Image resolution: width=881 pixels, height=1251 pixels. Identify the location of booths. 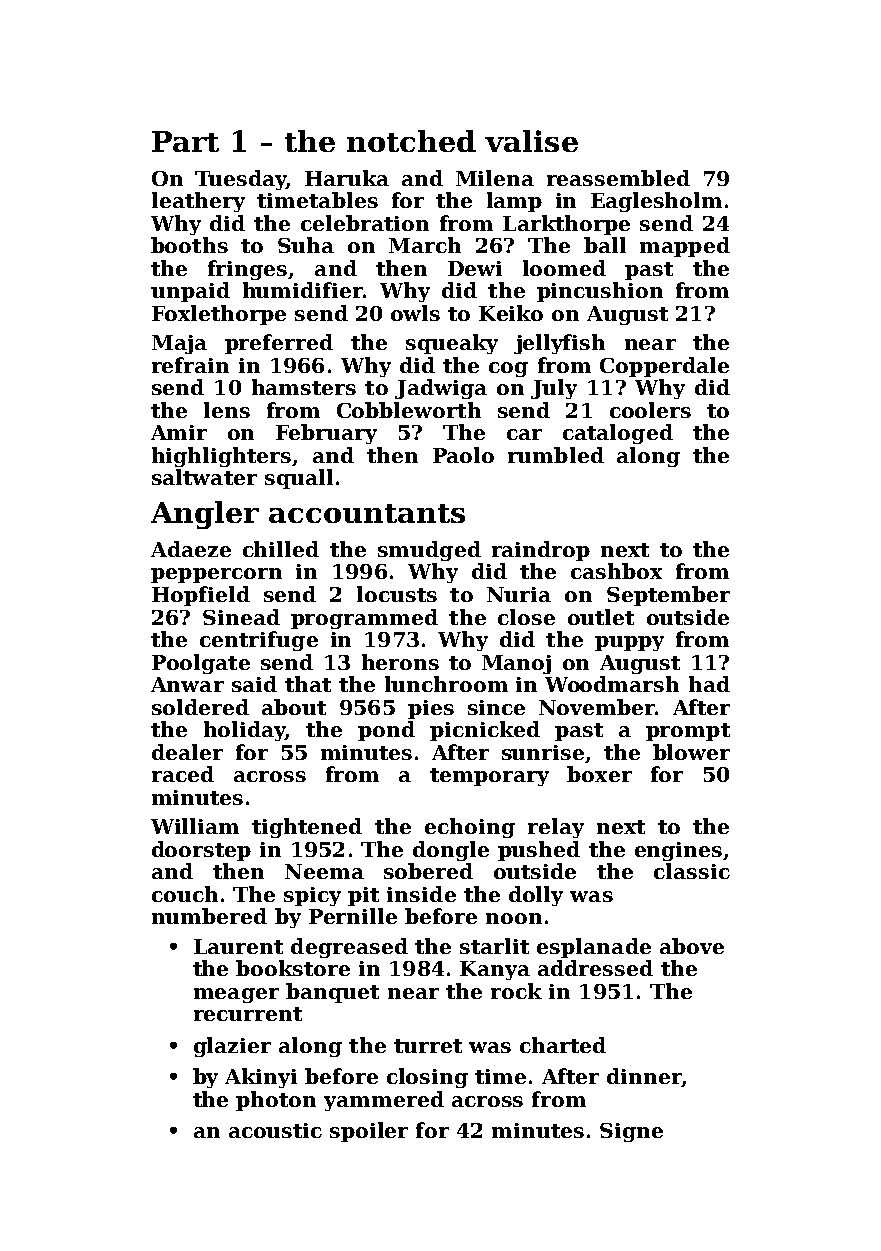
(189, 245).
